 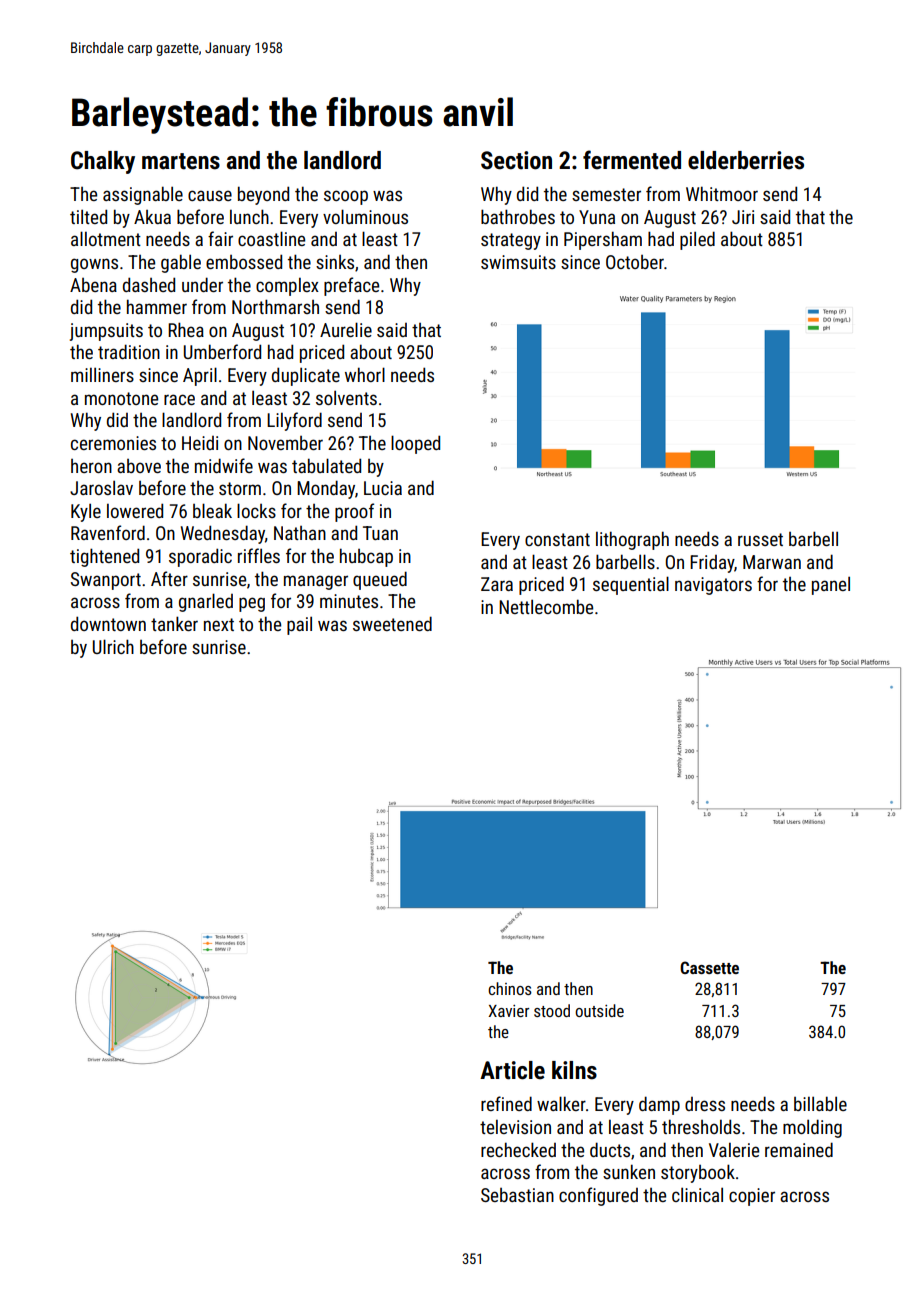 What do you see at coordinates (632, 540) in the screenshot?
I see `lithograph` at bounding box center [632, 540].
